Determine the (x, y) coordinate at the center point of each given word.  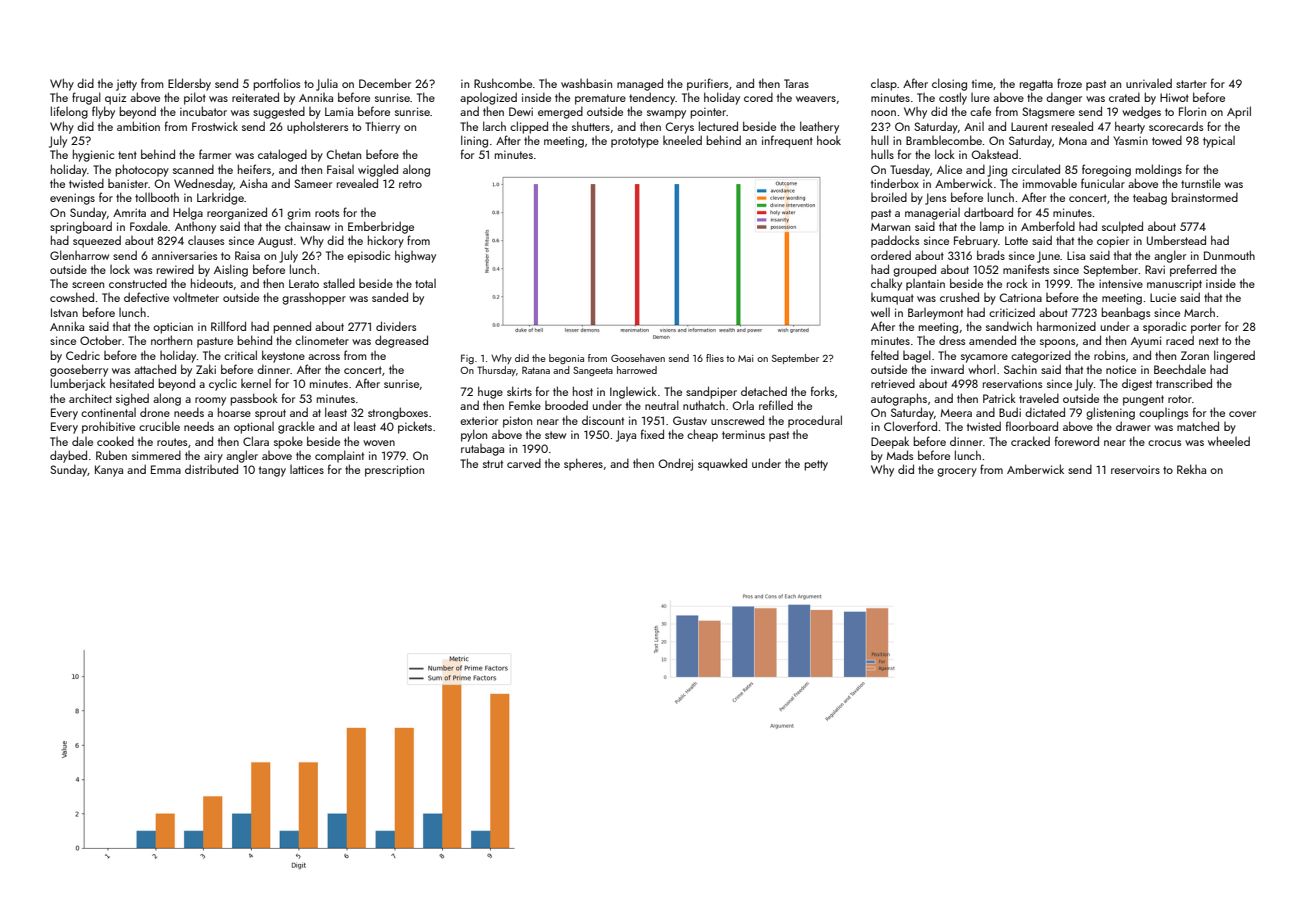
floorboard (1032, 426)
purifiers (707, 84)
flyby (103, 112)
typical (1219, 142)
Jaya (626, 436)
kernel (256, 383)
